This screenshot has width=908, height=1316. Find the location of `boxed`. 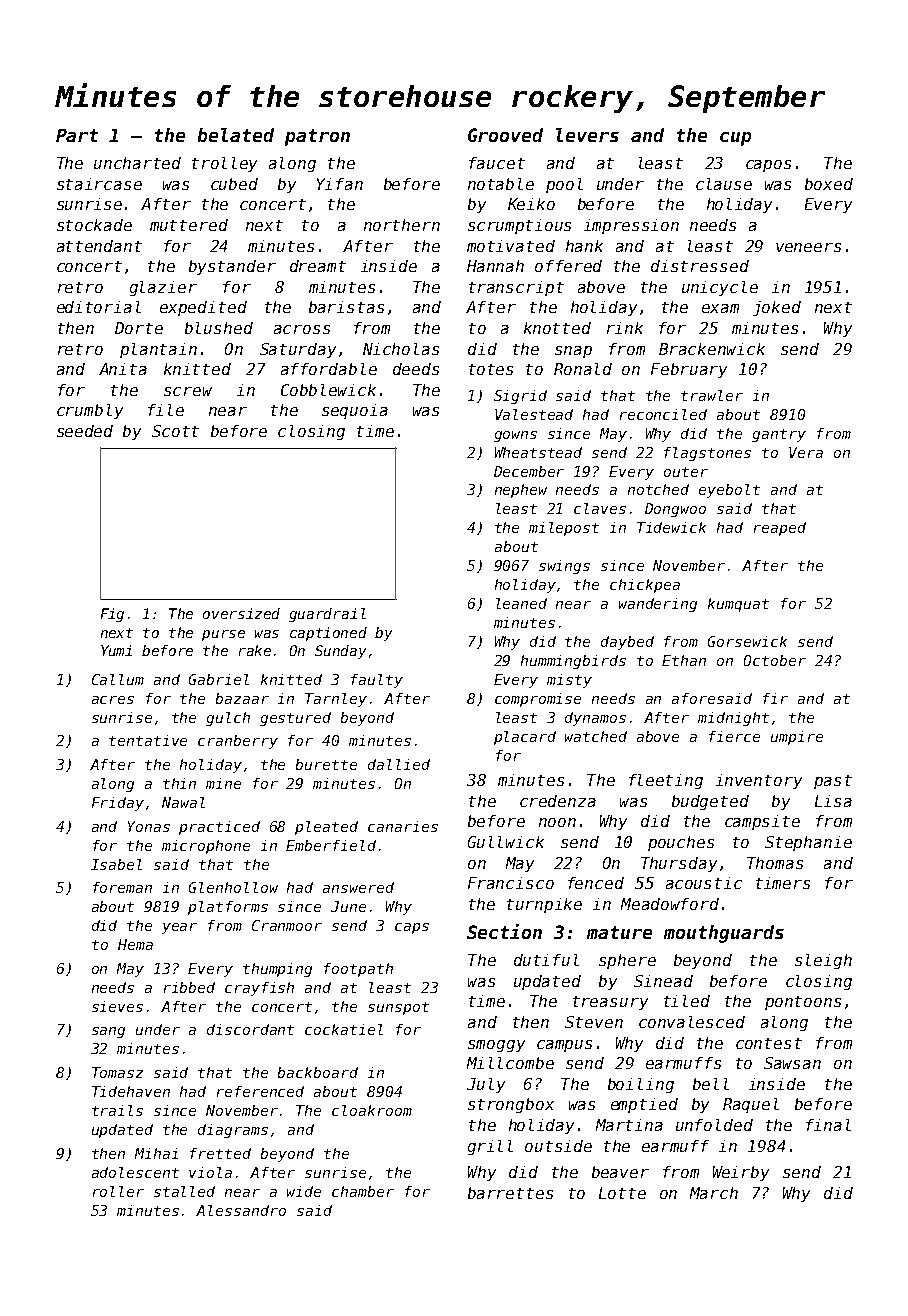

boxed is located at coordinates (829, 184).
